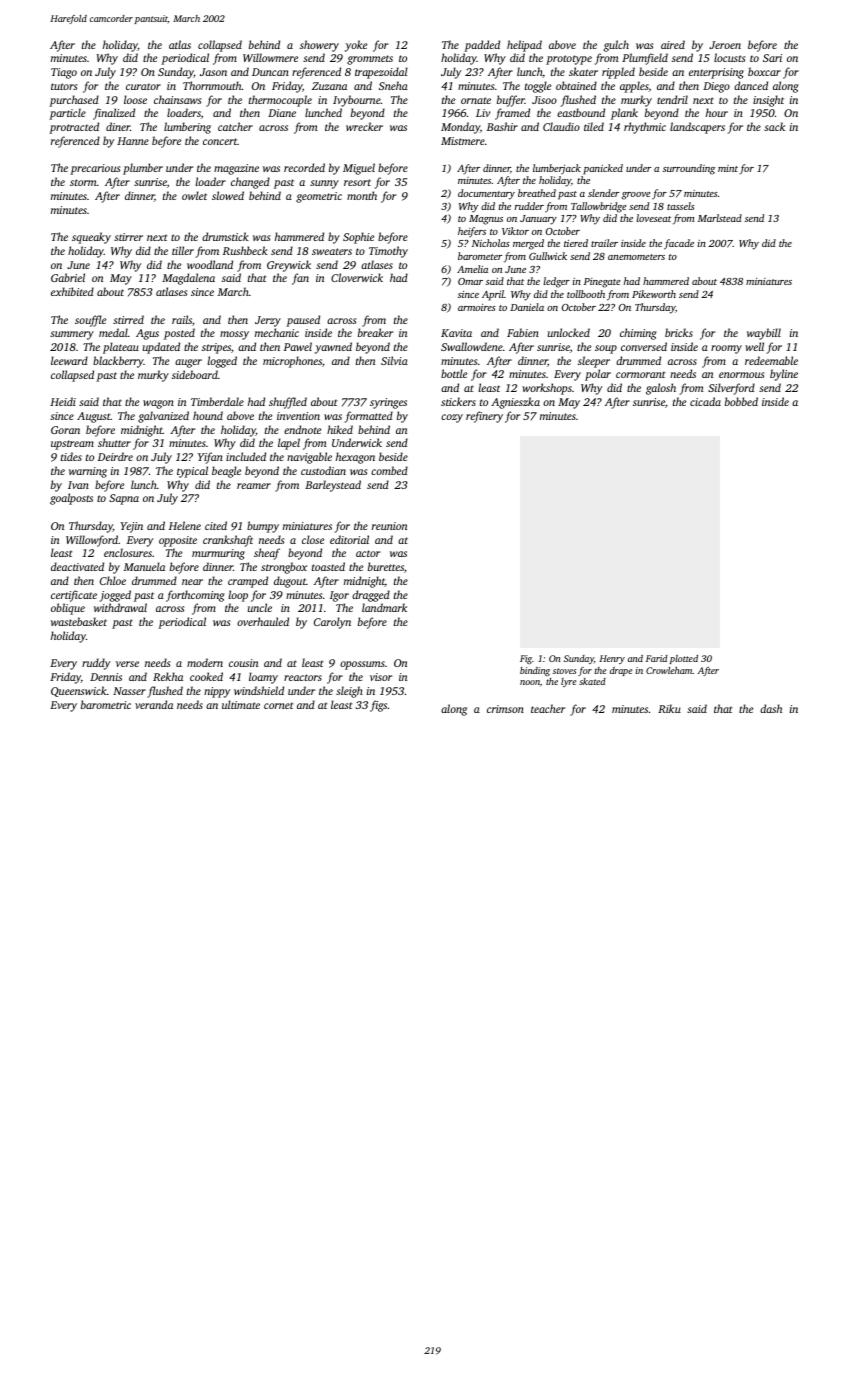  What do you see at coordinates (616, 46) in the screenshot?
I see `gulch` at bounding box center [616, 46].
